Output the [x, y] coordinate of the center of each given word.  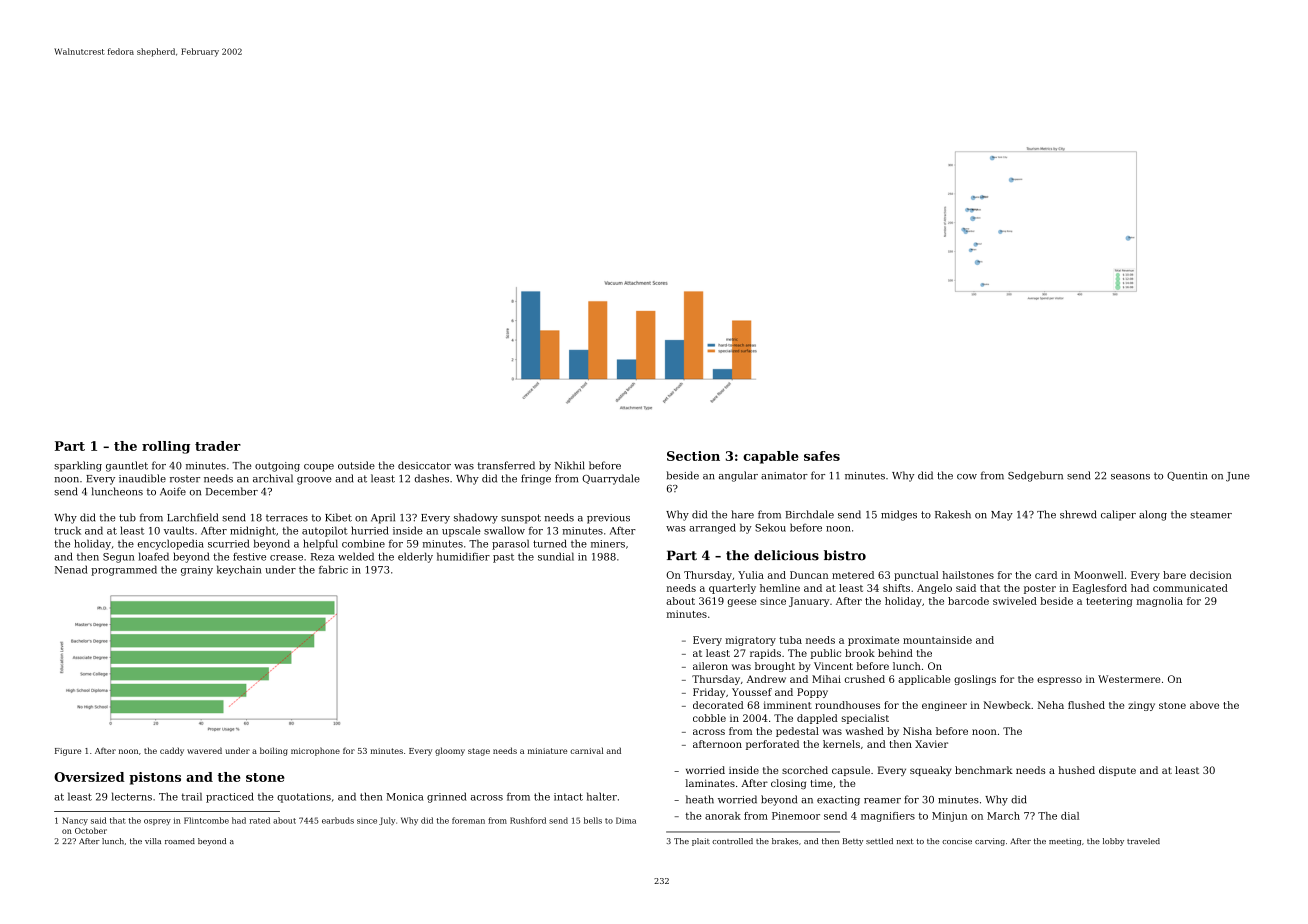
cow [967, 477]
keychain [239, 570]
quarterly [732, 589]
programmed [124, 570]
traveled [1143, 841]
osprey [157, 822]
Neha [1051, 705]
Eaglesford [1100, 589]
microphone [315, 751]
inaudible [142, 478]
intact [568, 797]
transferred [506, 465]
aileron [710, 666]
